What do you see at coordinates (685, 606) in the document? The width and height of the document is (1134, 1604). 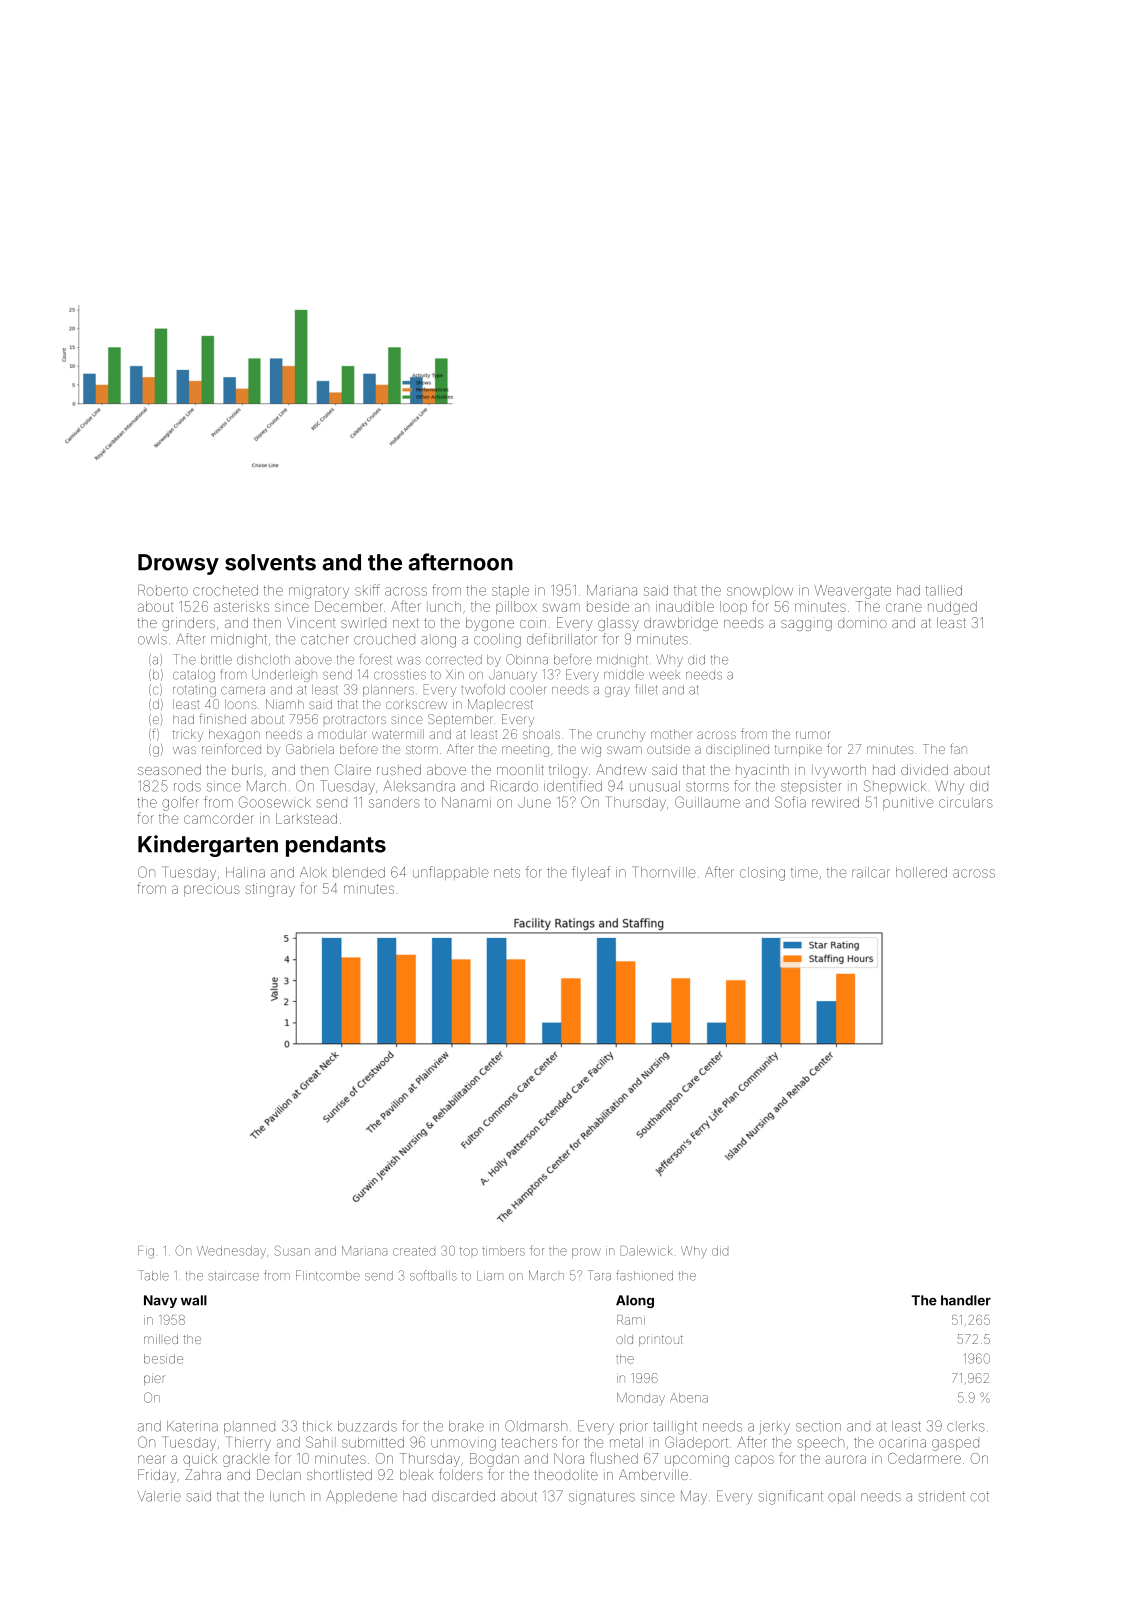 I see `inaudible` at bounding box center [685, 606].
